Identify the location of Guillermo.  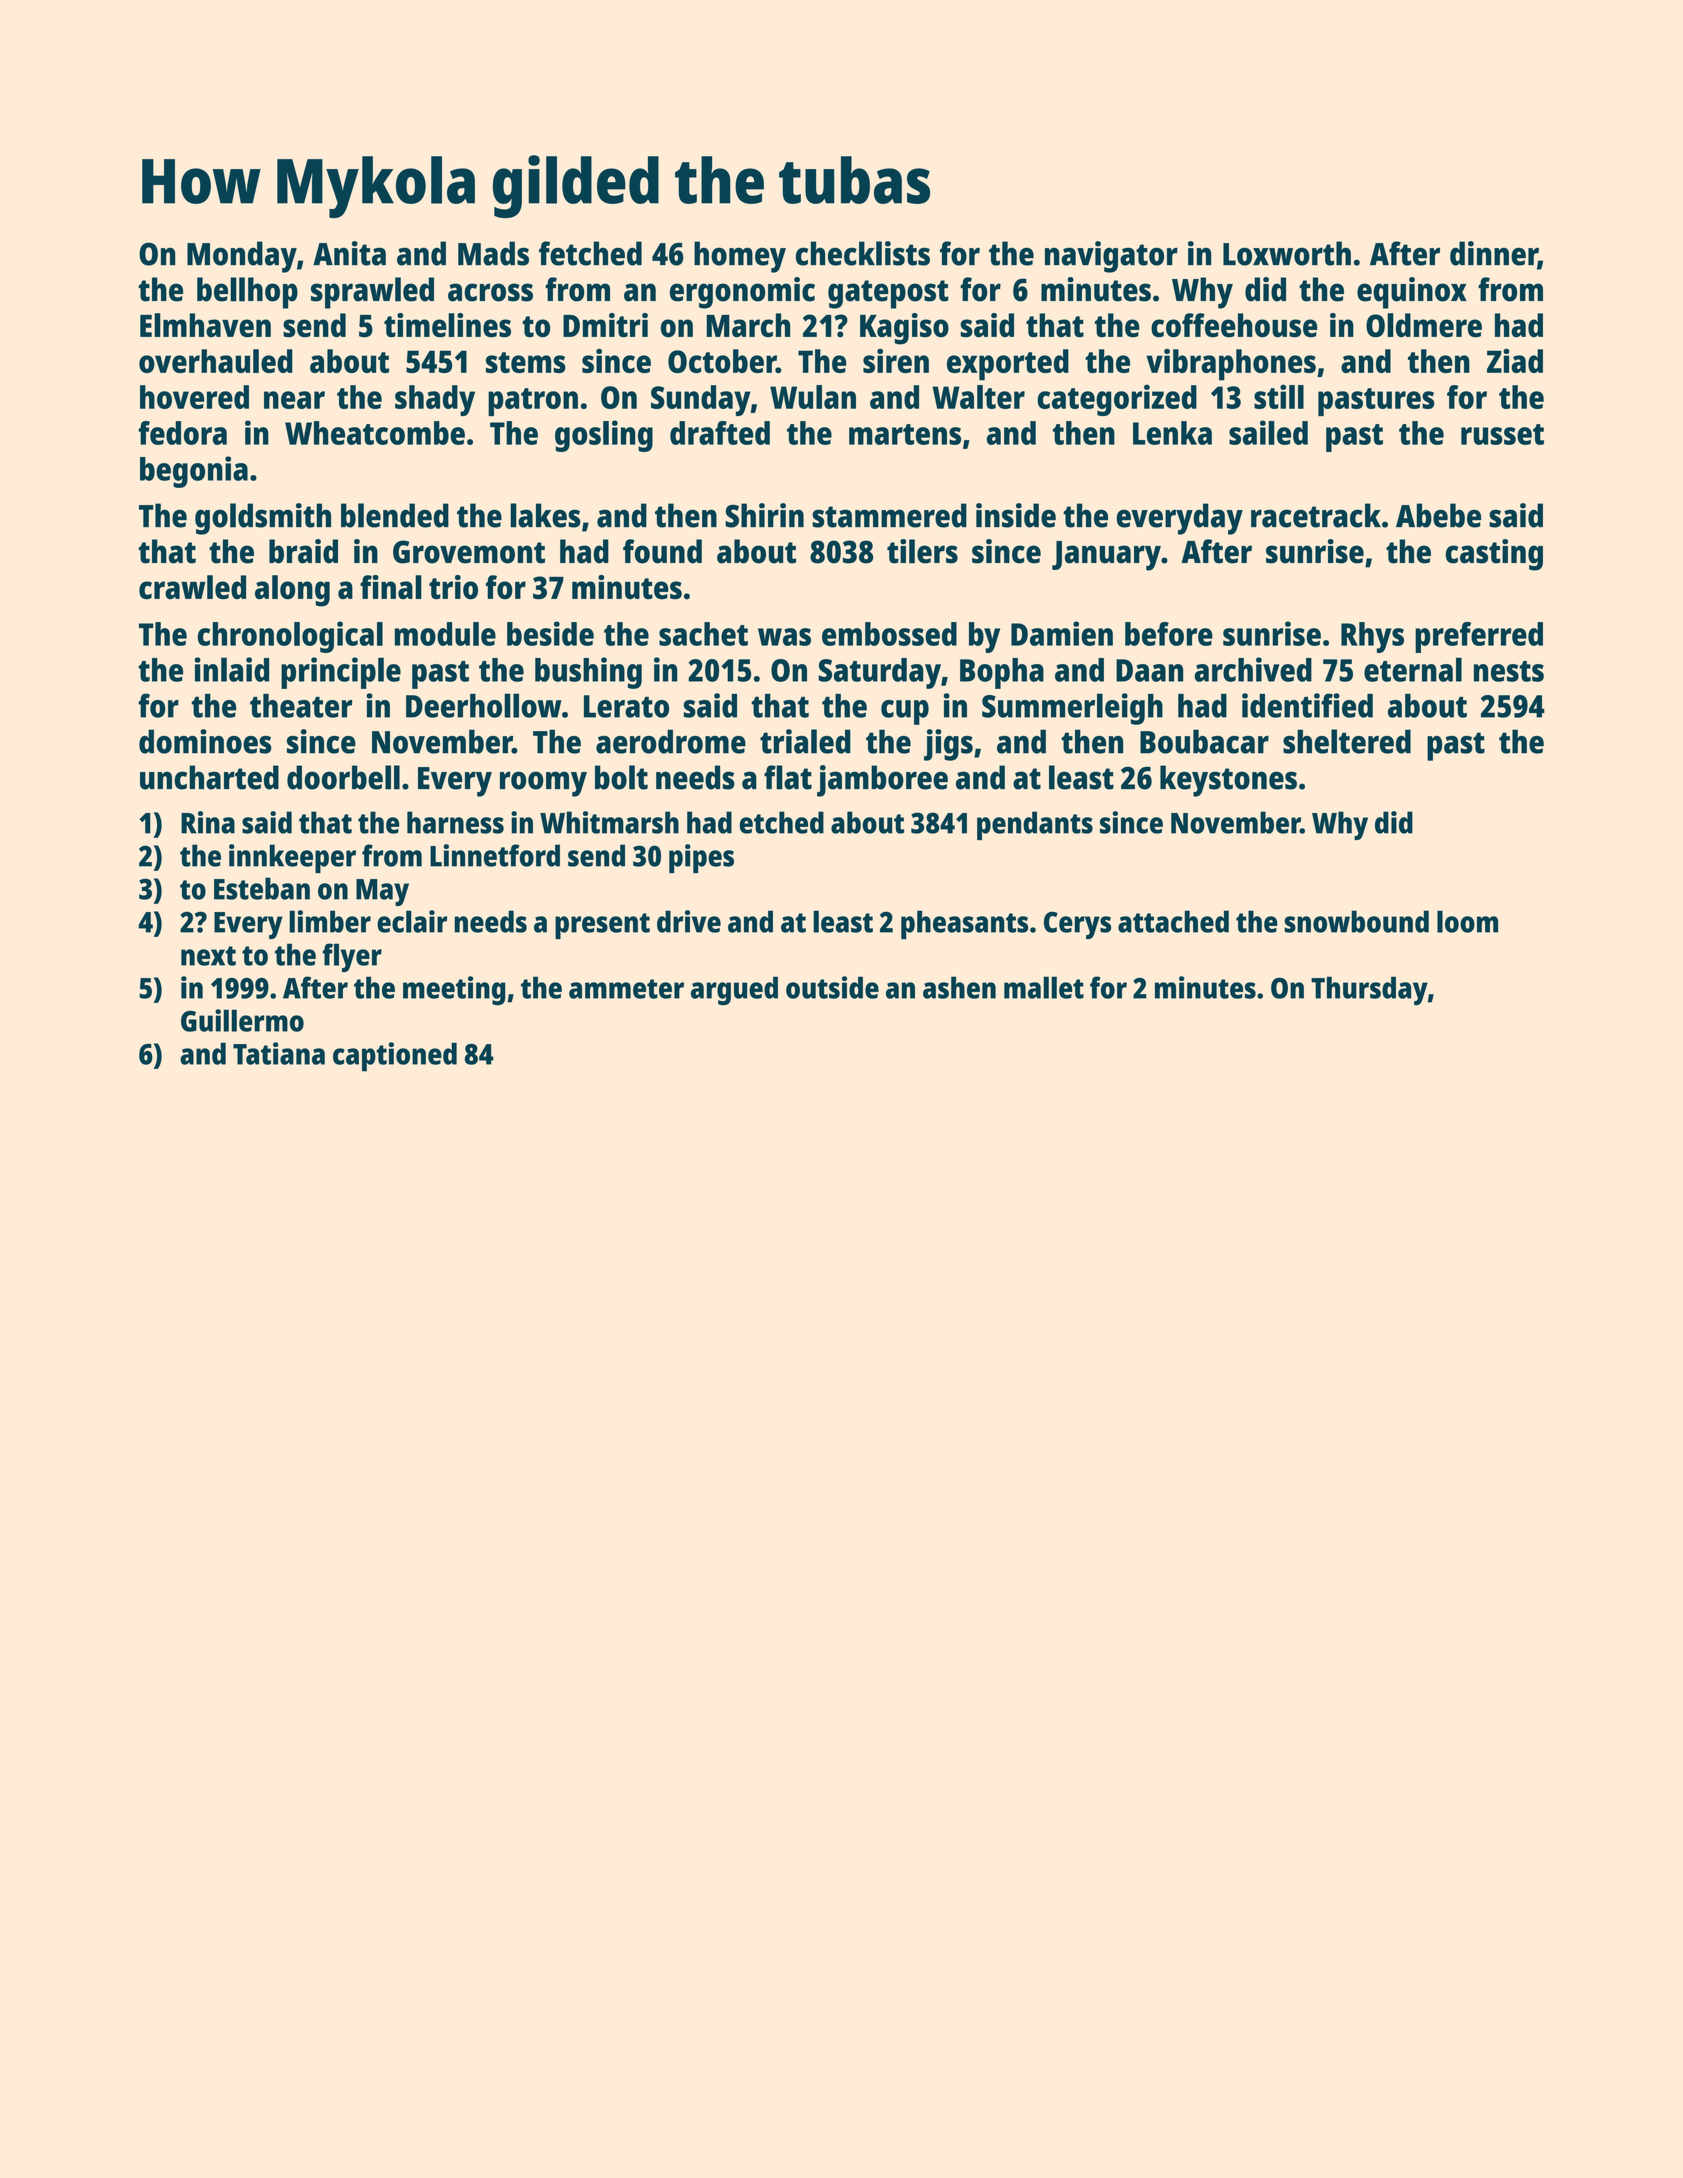
(242, 1020).
